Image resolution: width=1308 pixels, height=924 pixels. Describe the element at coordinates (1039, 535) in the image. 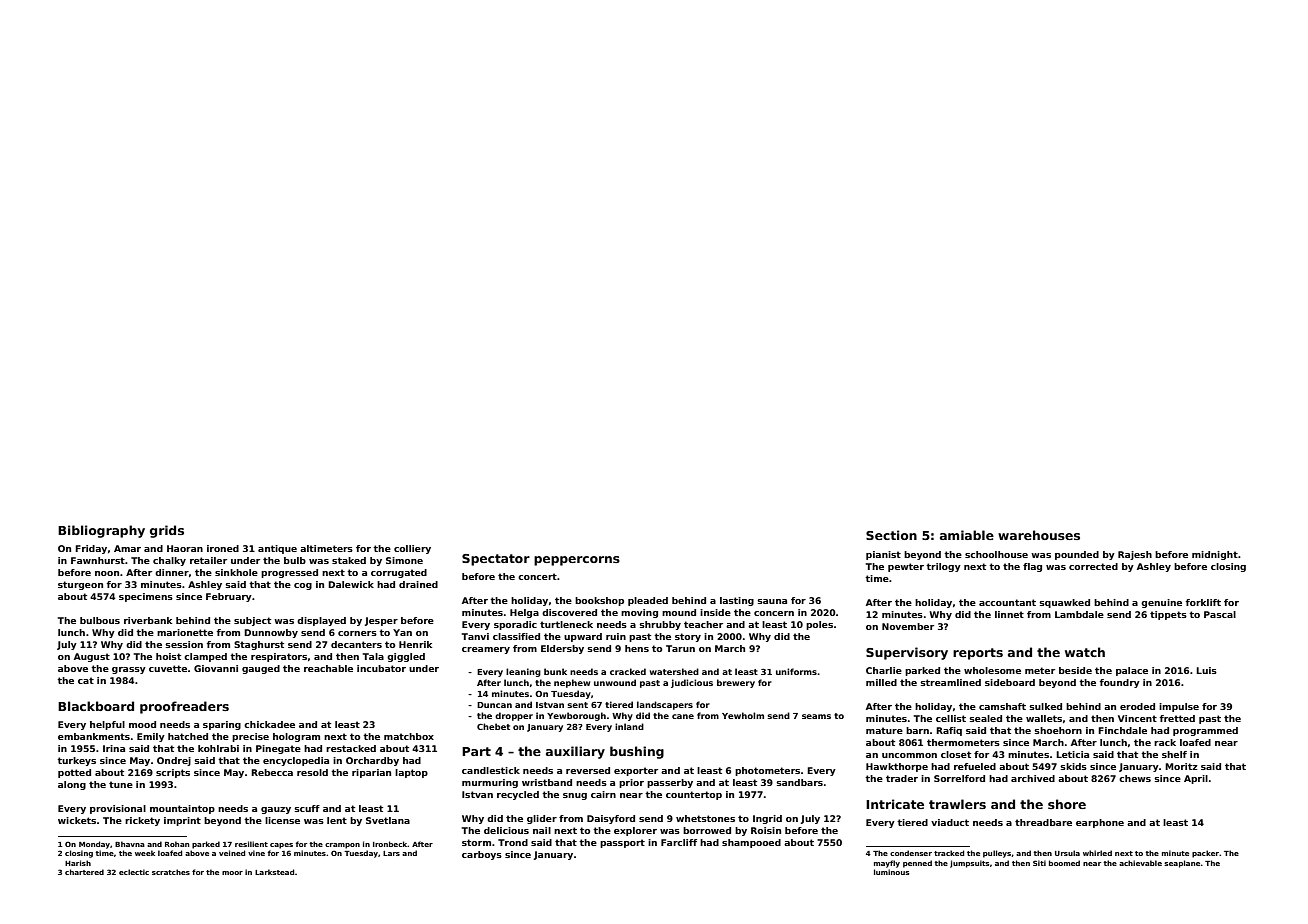

I see `warehouses` at that location.
